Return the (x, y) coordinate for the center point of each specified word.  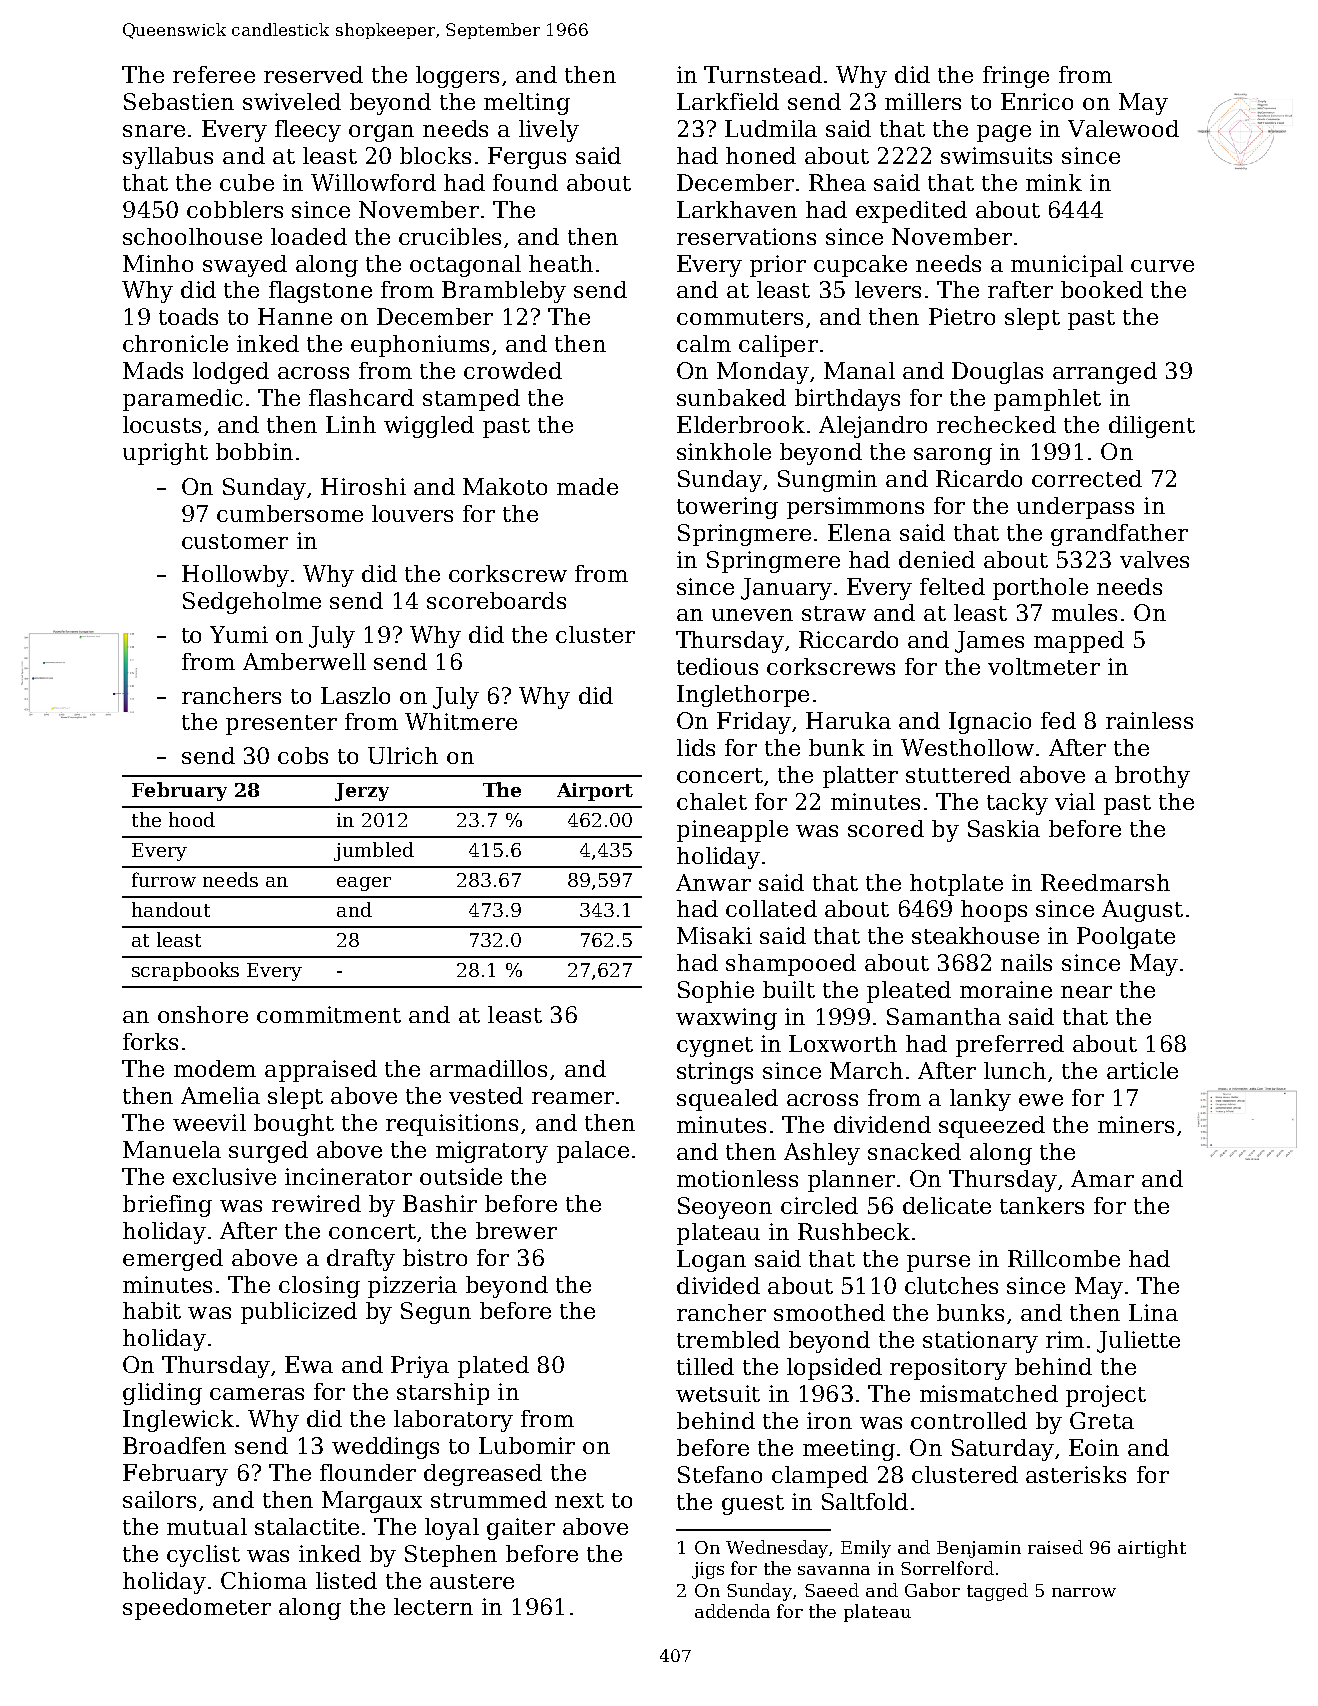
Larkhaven (737, 209)
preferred (1010, 1046)
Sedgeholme (252, 603)
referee (214, 74)
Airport (595, 792)
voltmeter (1044, 666)
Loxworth (843, 1043)
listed (346, 1580)
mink (1054, 182)
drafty (361, 1260)
